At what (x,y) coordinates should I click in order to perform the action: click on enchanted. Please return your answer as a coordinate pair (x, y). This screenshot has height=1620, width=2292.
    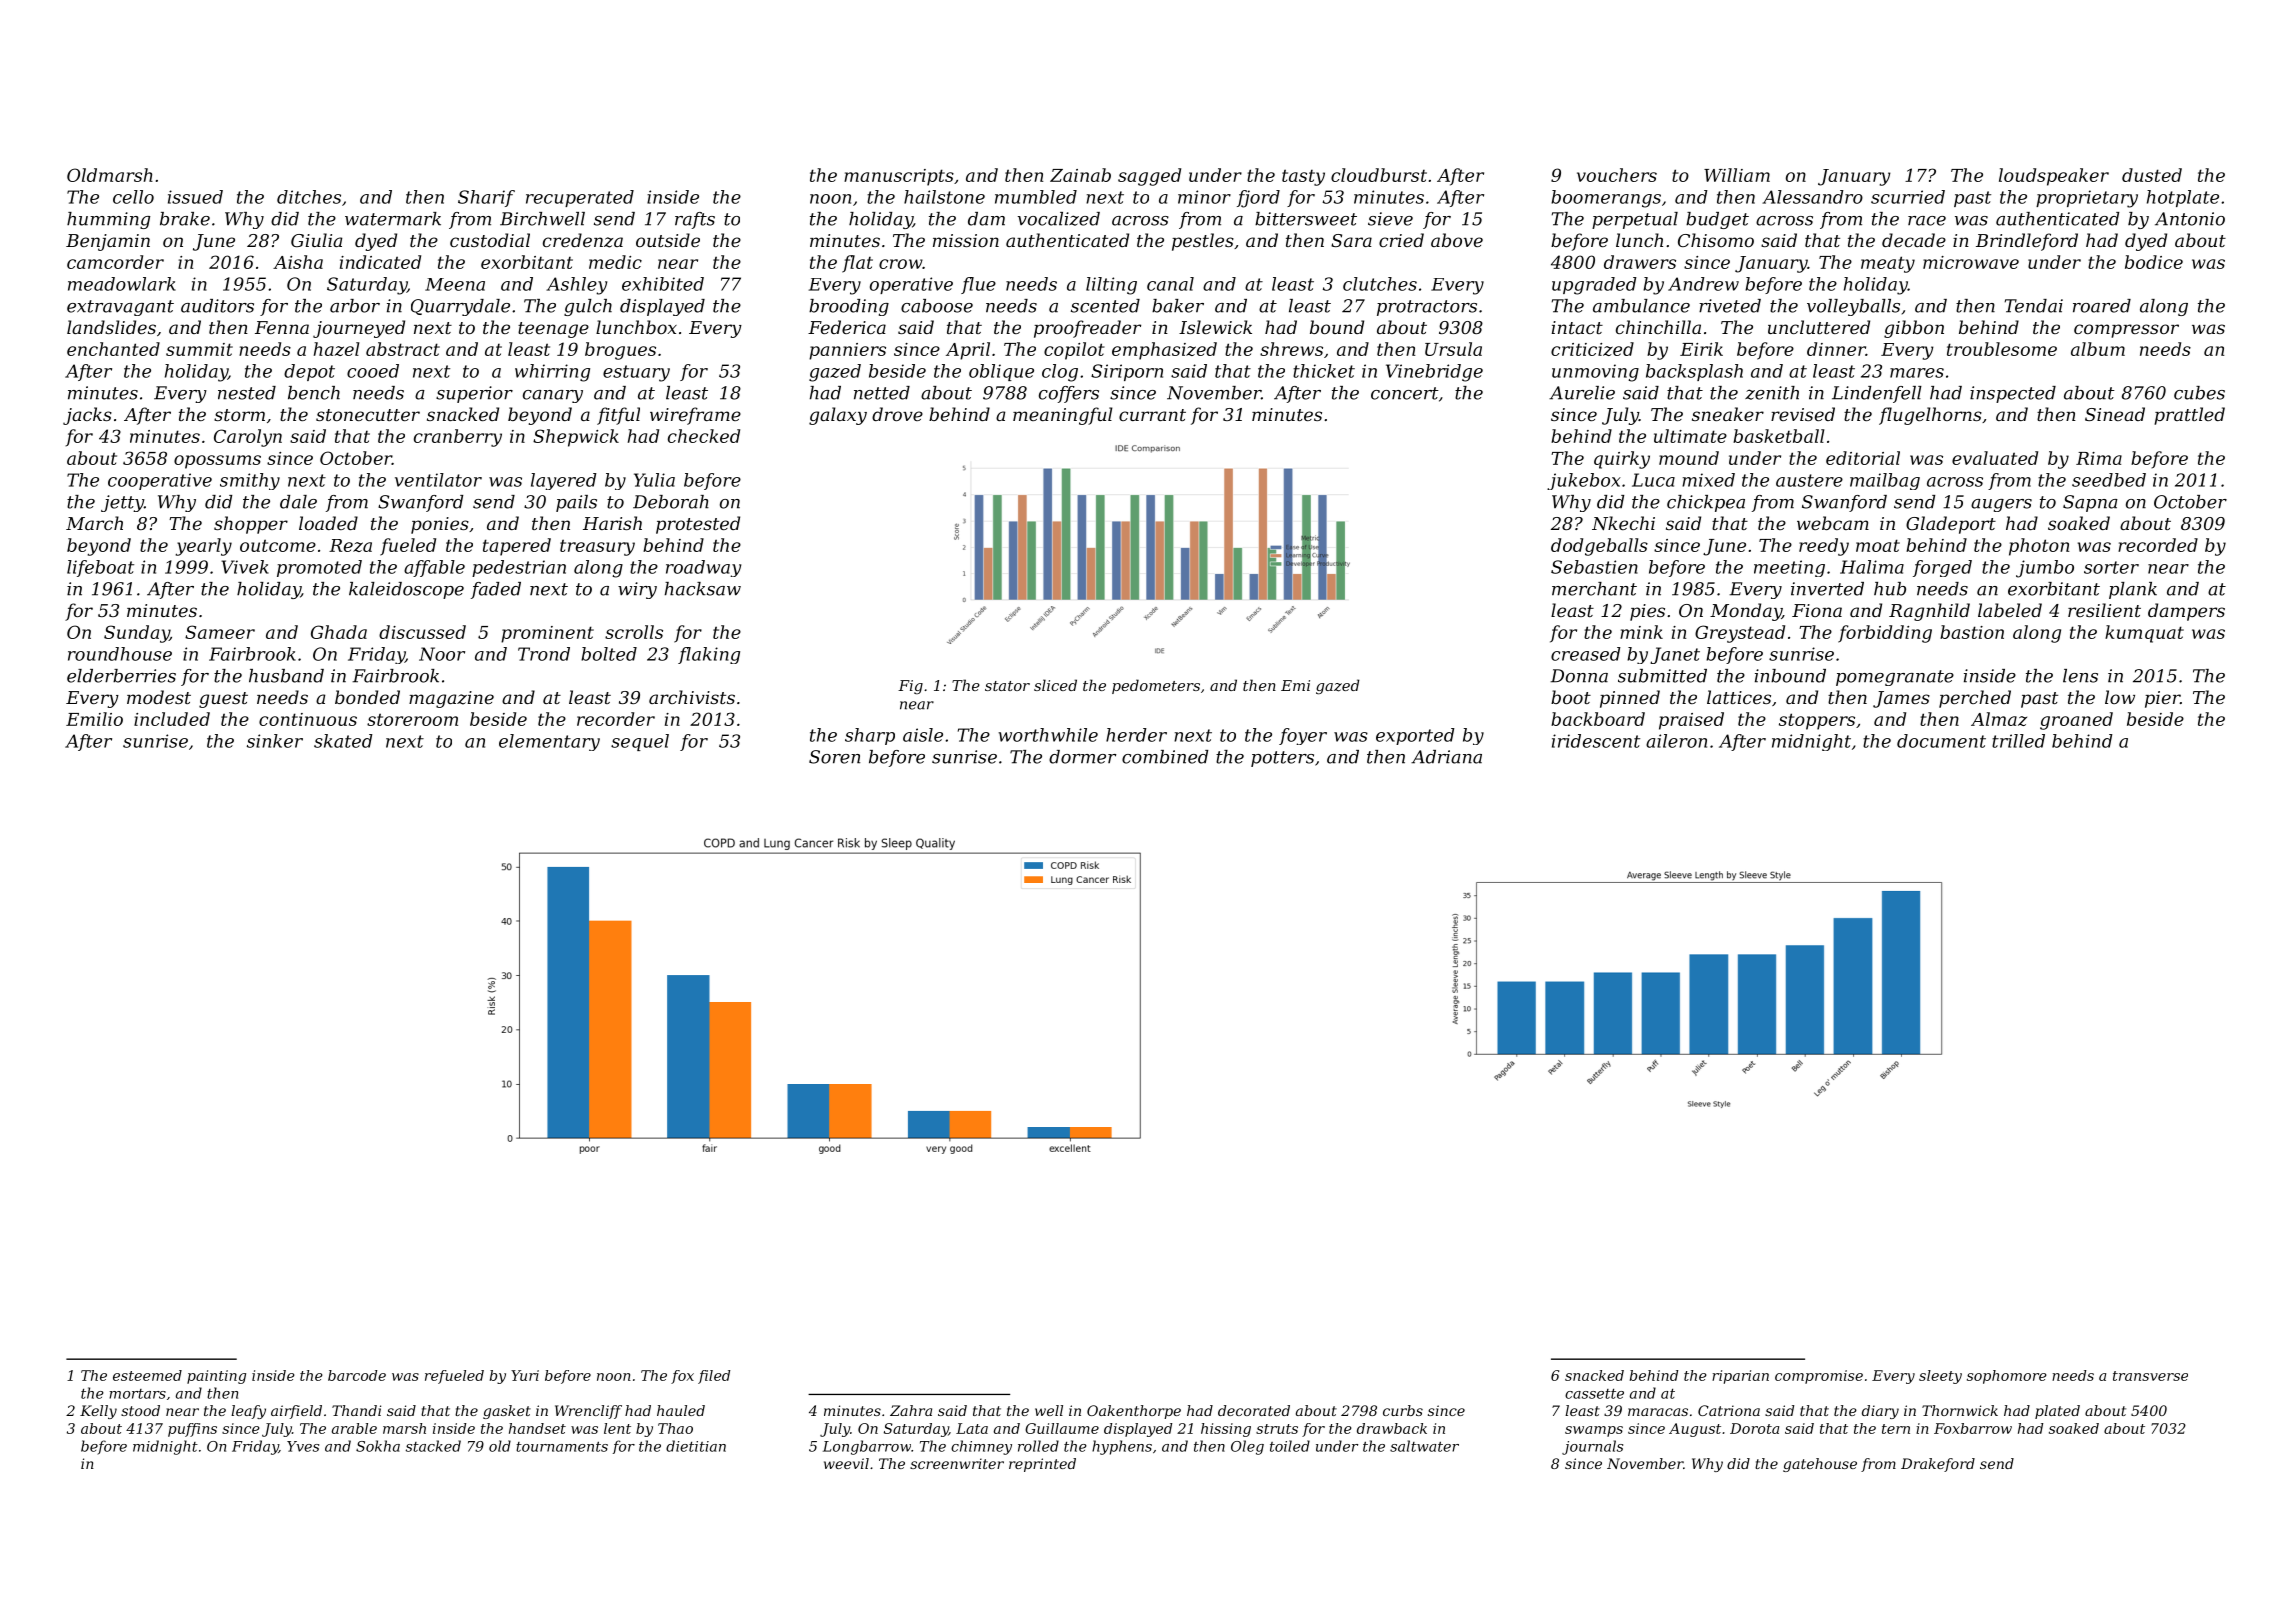
    Looking at the image, I should click on (113, 349).
